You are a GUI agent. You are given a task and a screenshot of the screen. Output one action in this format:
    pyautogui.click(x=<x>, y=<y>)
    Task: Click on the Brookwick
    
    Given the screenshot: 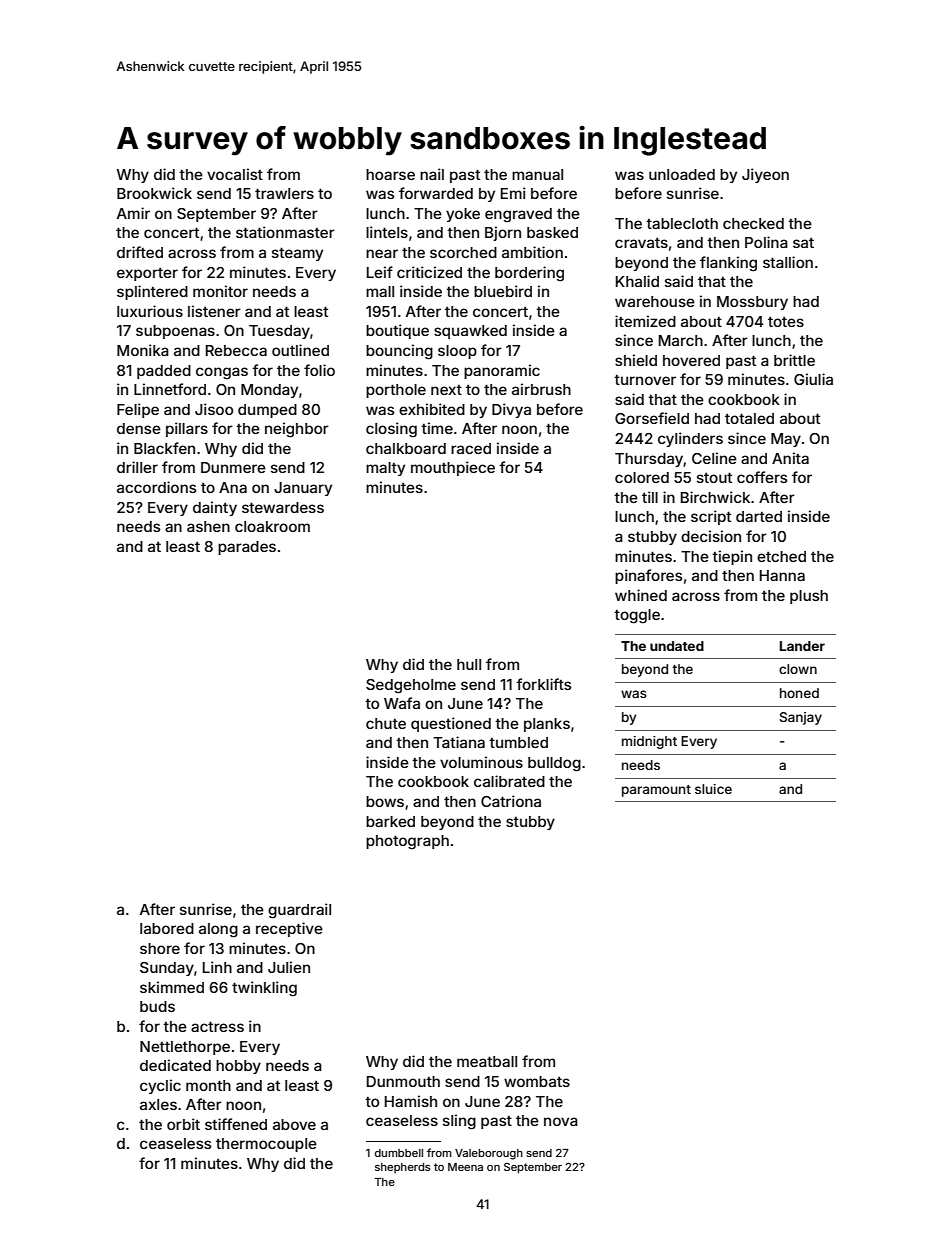 What is the action you would take?
    pyautogui.click(x=154, y=193)
